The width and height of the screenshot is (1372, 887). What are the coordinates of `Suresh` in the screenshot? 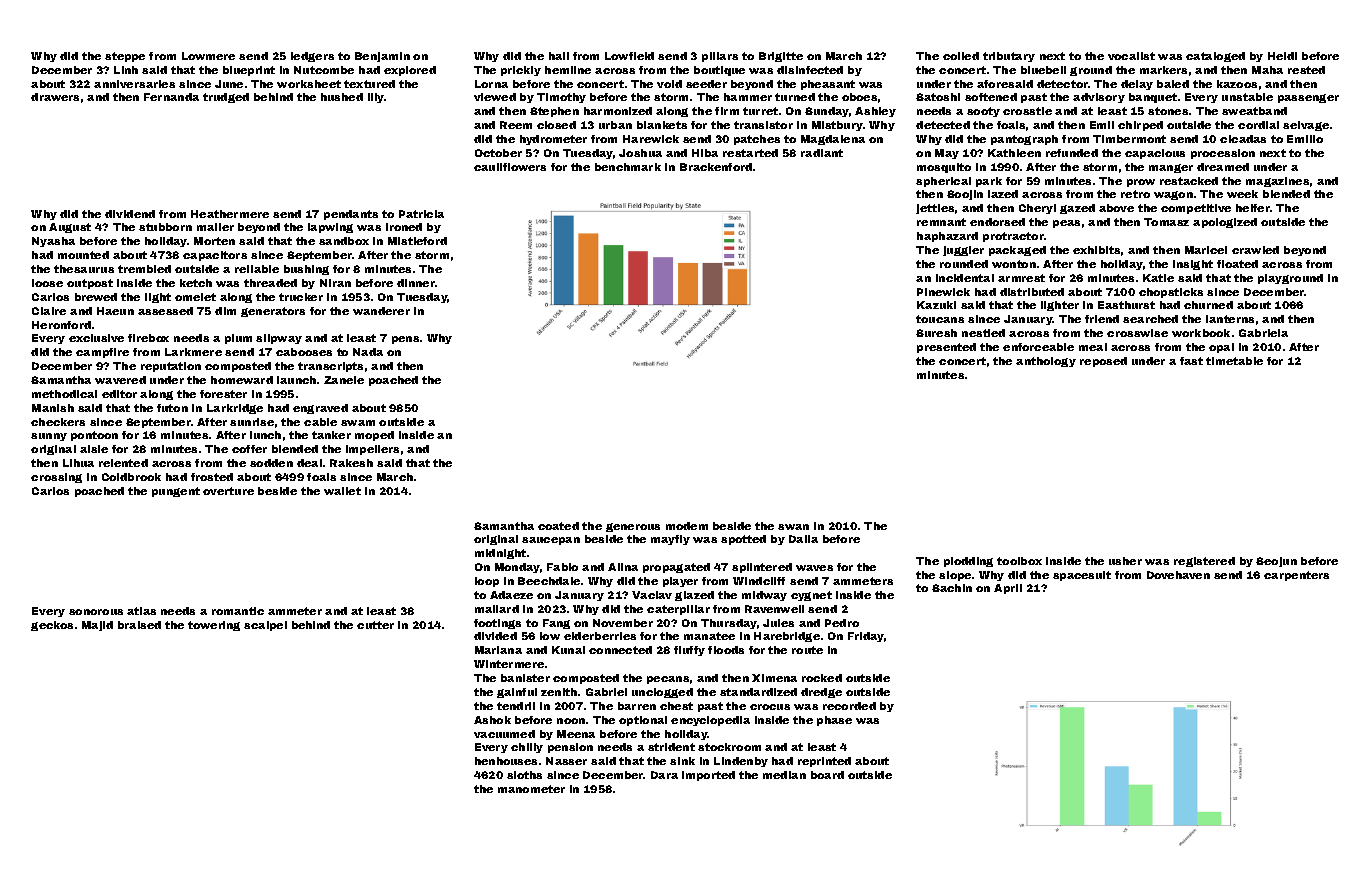 It's located at (936, 333).
